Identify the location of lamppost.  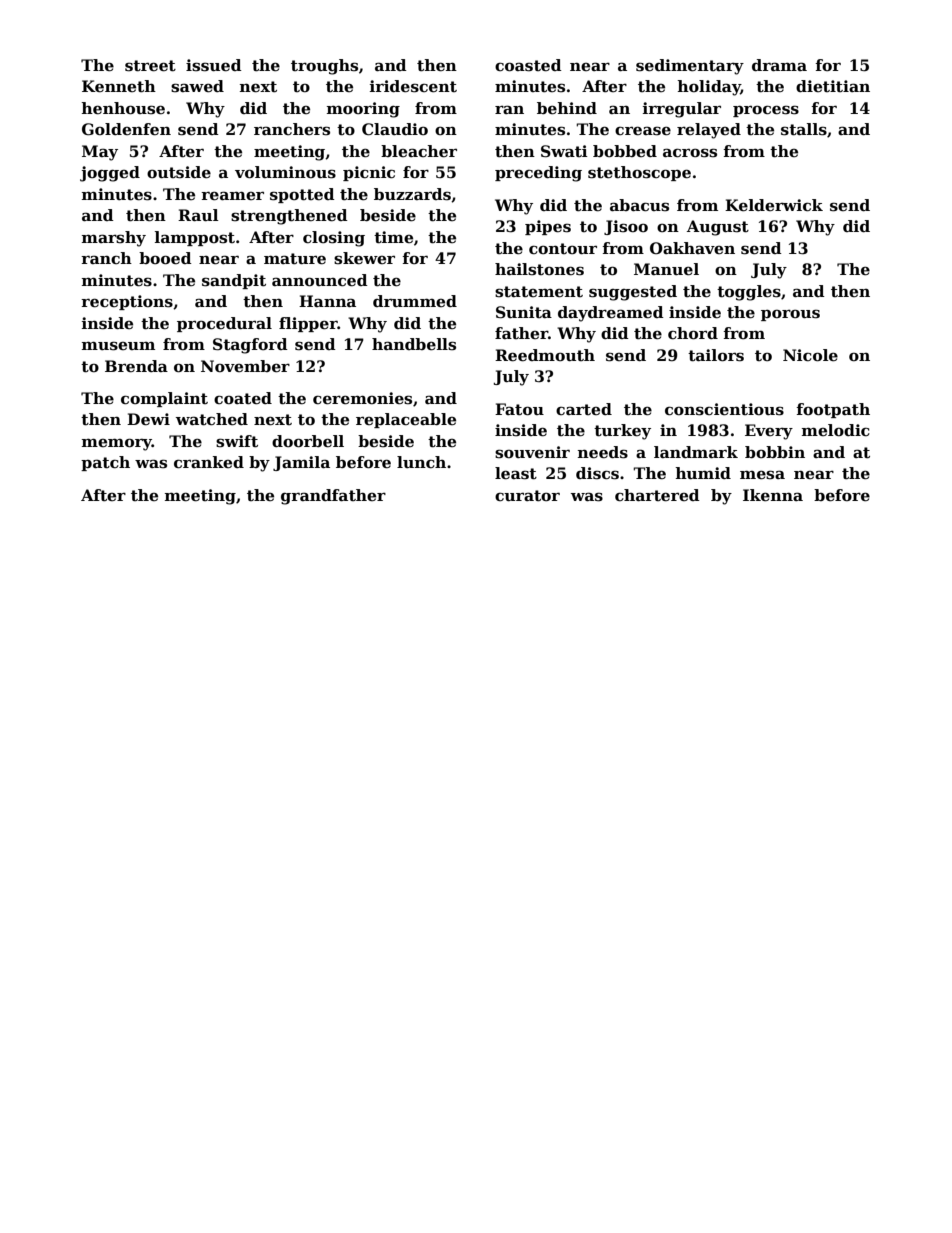
(195, 238).
